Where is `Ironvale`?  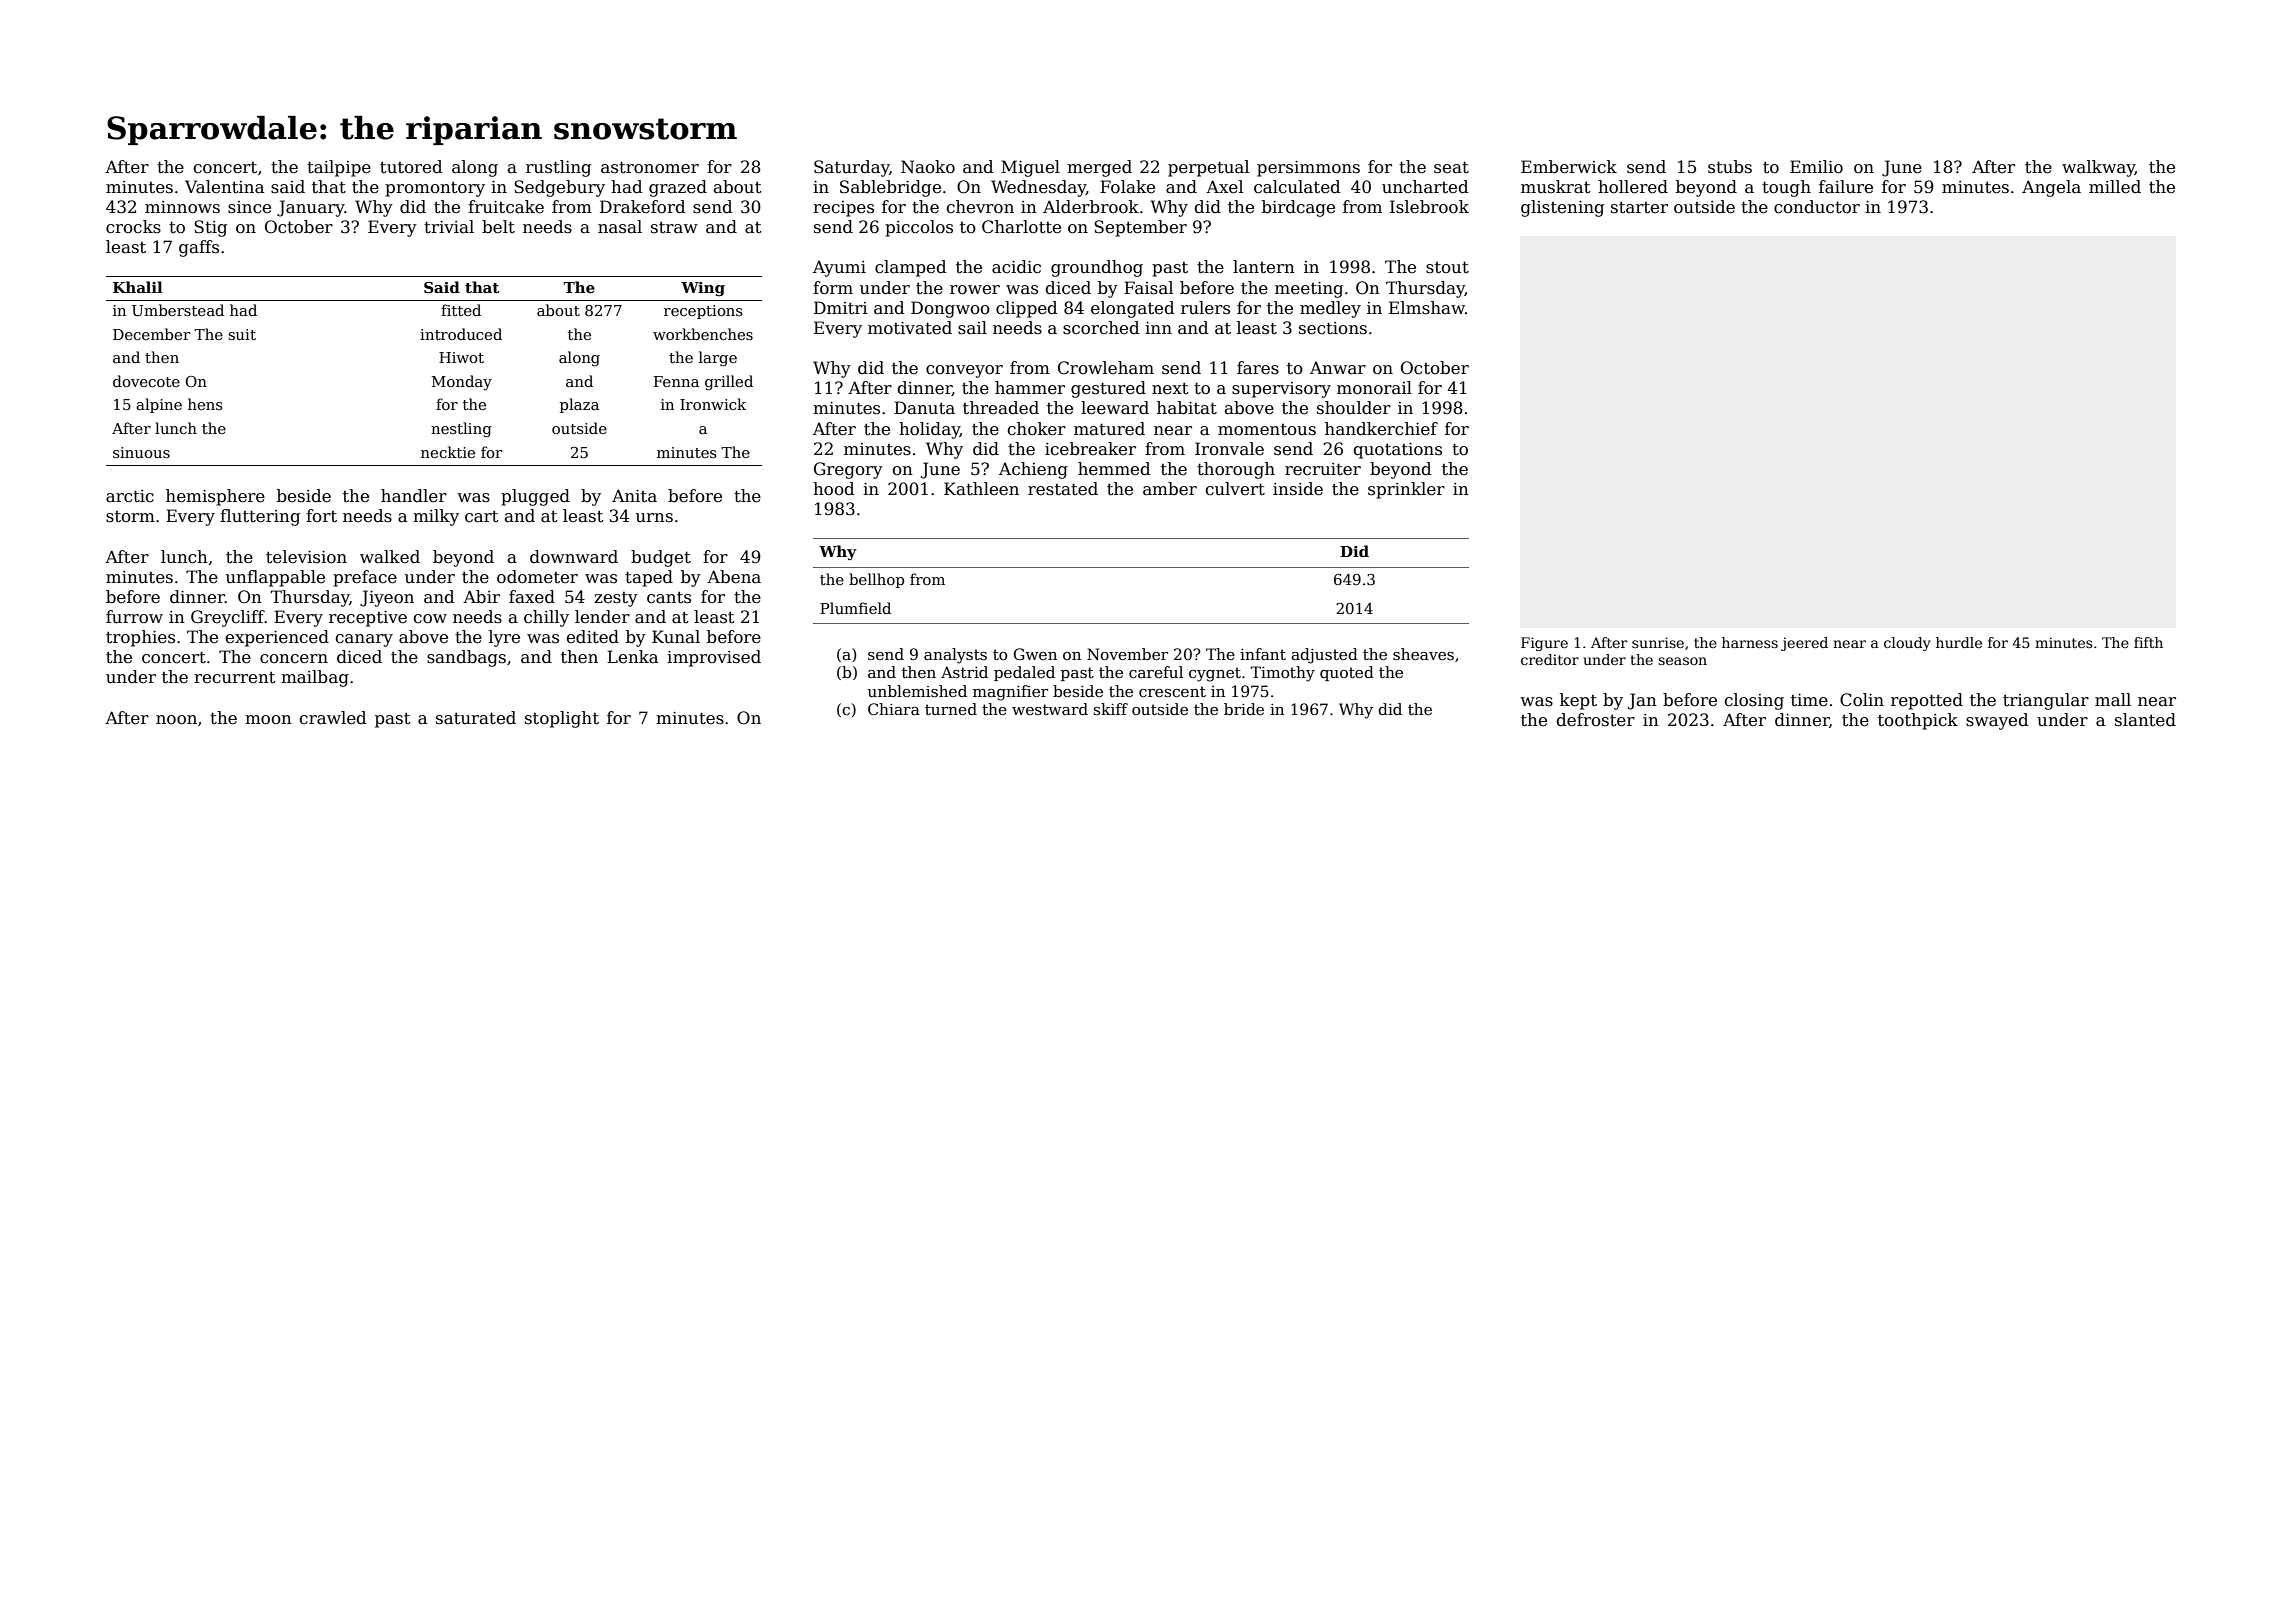 Ironvale is located at coordinates (1229, 449).
